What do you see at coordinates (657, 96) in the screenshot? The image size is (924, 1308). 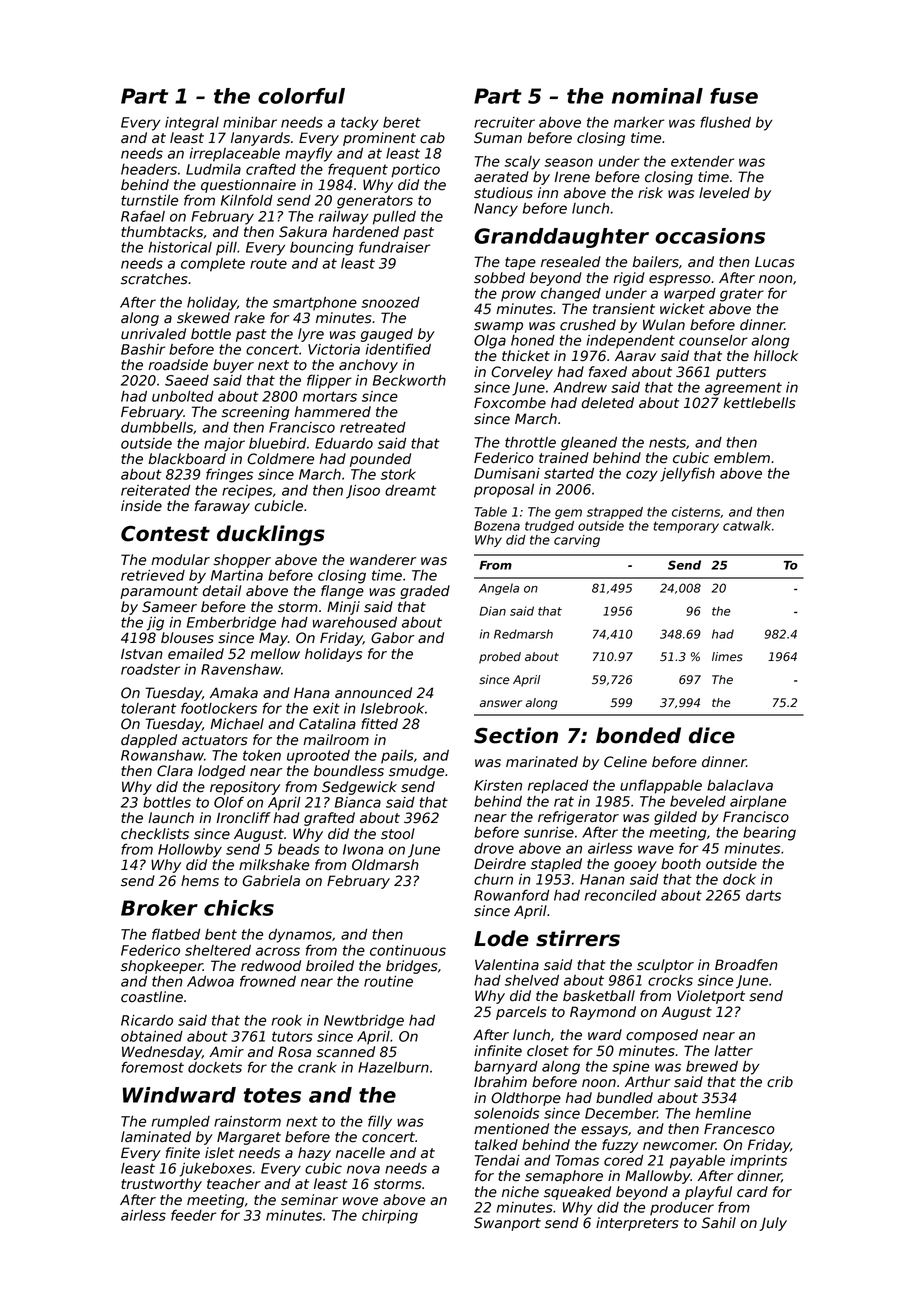 I see `nominal` at bounding box center [657, 96].
